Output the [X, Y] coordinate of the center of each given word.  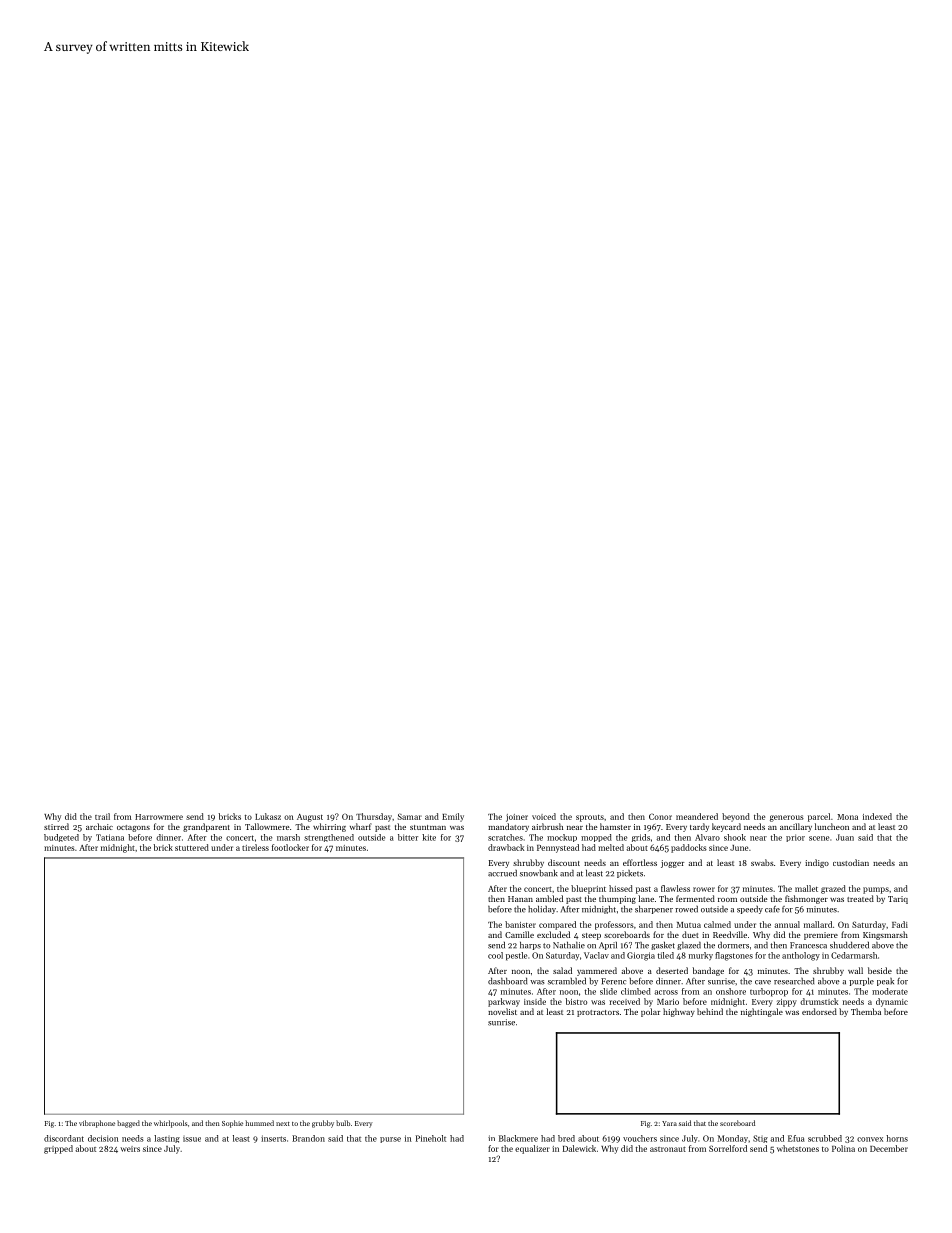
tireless [255, 847]
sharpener [654, 910]
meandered [697, 816]
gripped [58, 1149]
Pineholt [431, 1138]
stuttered [192, 847]
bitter [408, 837]
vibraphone [97, 1124]
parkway [504, 1002]
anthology [801, 956]
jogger [672, 864]
